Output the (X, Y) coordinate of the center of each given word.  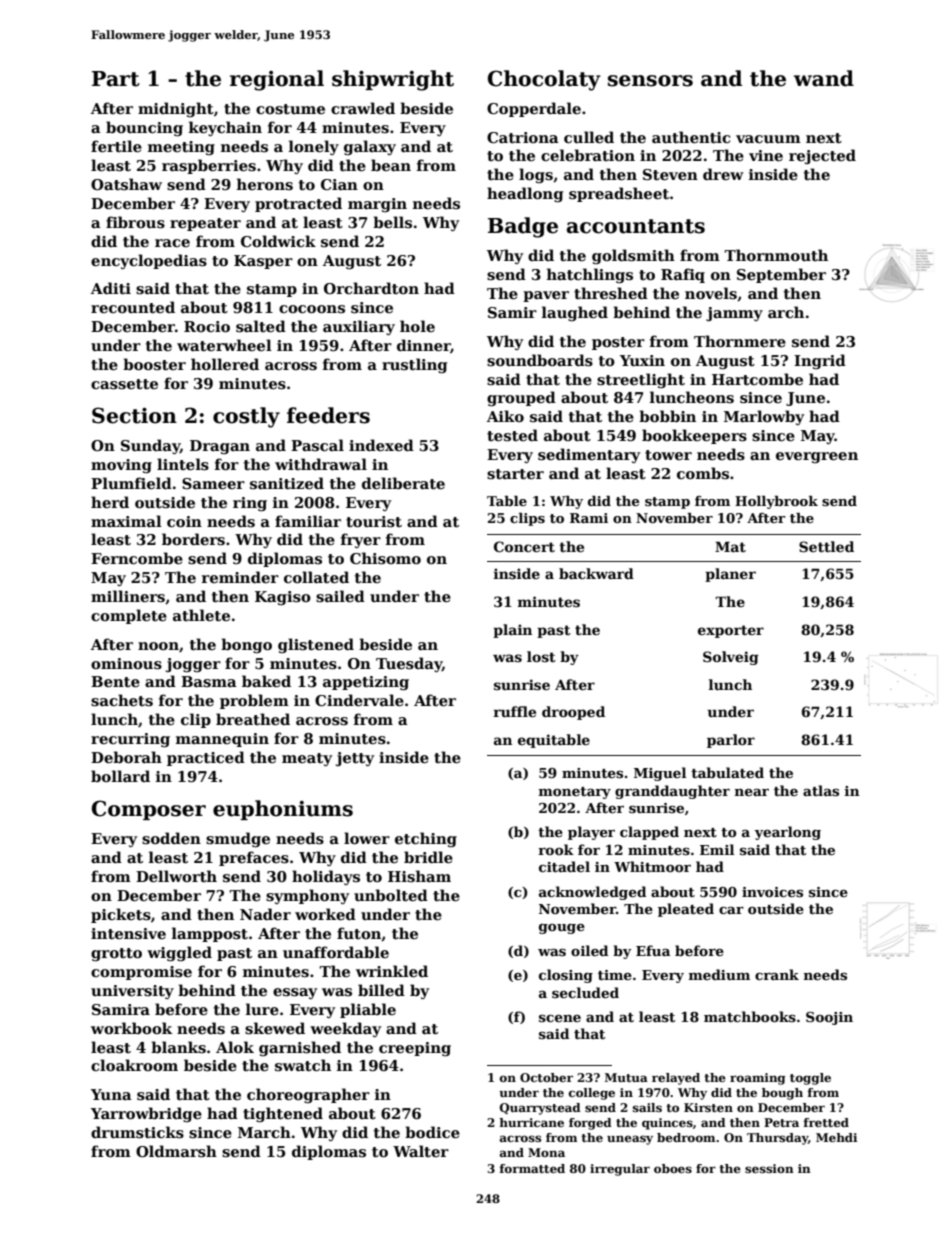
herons (265, 184)
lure (262, 1009)
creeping (415, 1049)
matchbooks (750, 1016)
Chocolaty (544, 80)
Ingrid (820, 361)
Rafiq (683, 275)
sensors (650, 81)
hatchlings (590, 275)
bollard (120, 776)
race (172, 243)
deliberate (403, 483)
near (752, 792)
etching (426, 839)
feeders (328, 415)
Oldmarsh (176, 1151)
